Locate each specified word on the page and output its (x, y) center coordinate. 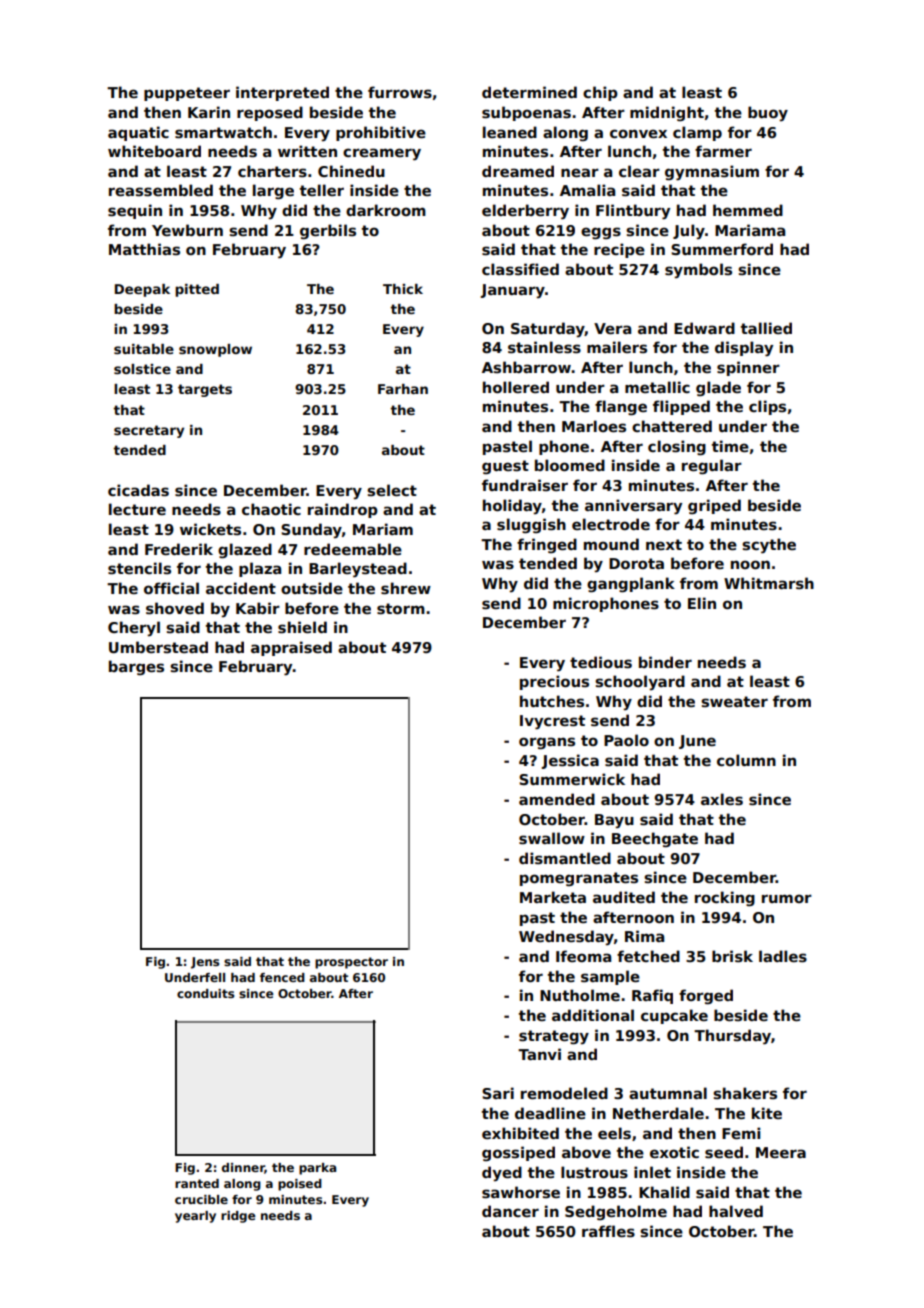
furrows (400, 92)
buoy (768, 114)
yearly (195, 1217)
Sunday (311, 531)
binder (665, 662)
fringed (547, 545)
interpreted (282, 93)
